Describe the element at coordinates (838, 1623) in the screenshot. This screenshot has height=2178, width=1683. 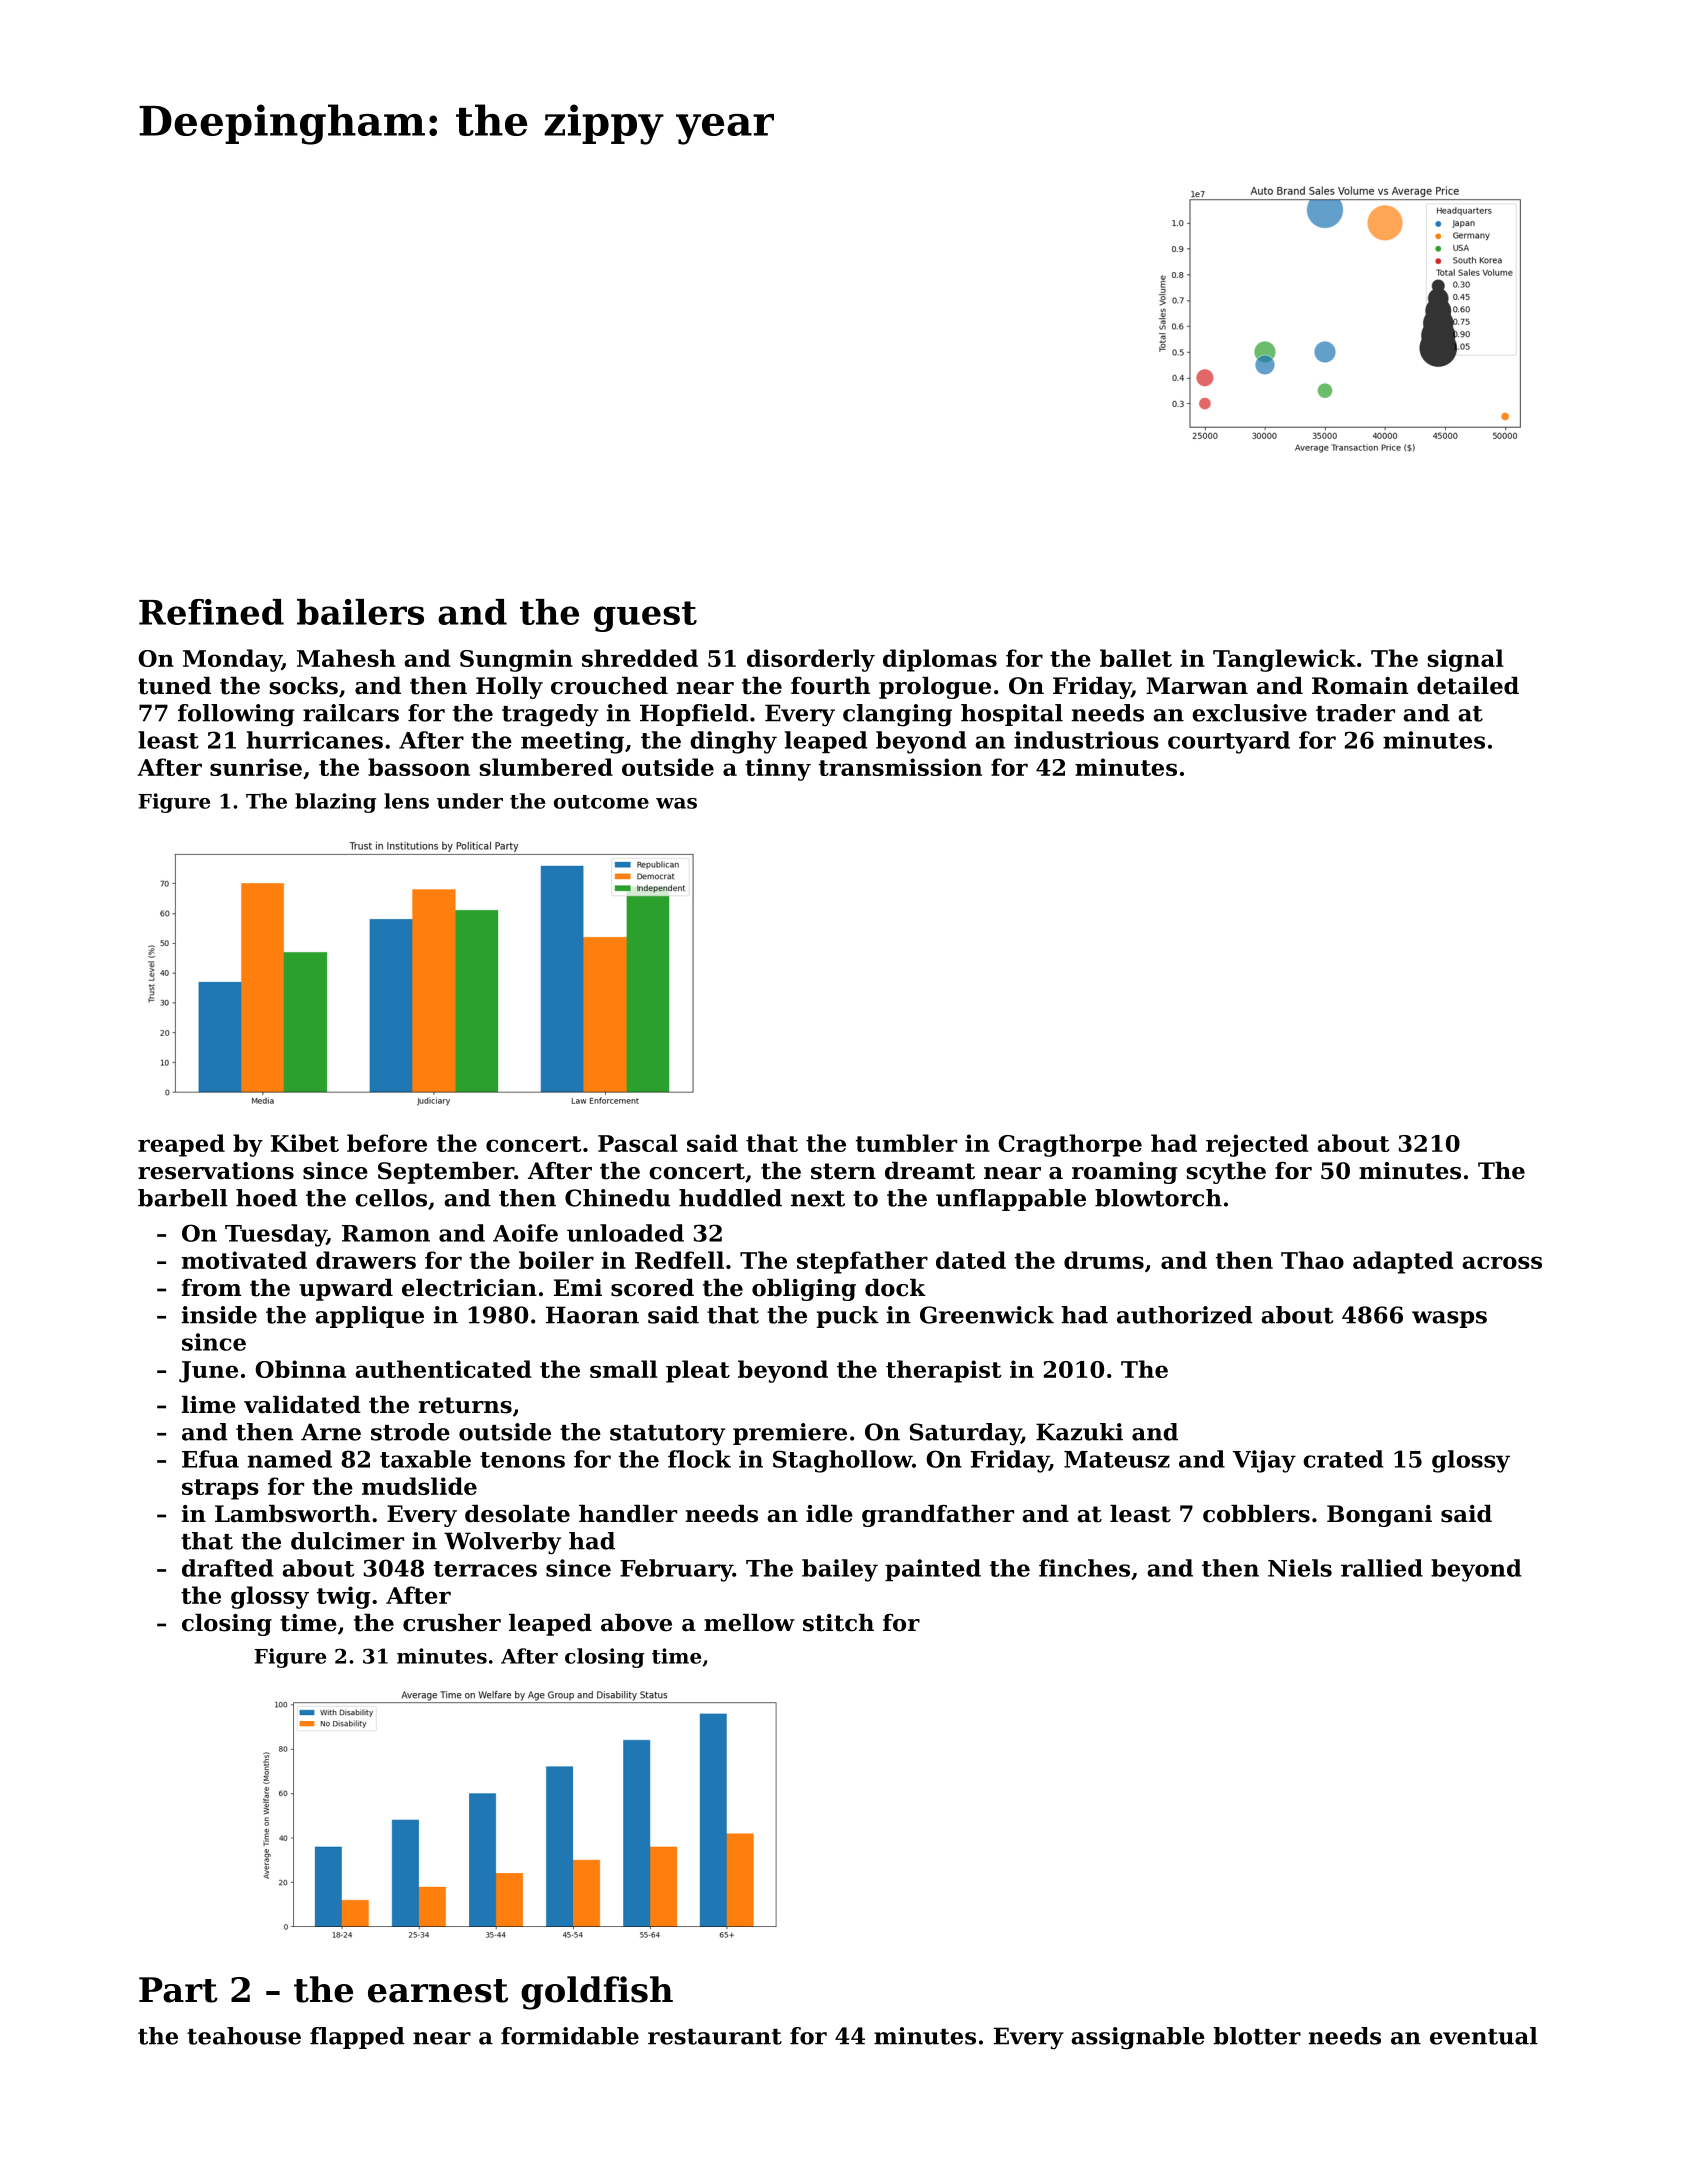
I see `stitch` at that location.
